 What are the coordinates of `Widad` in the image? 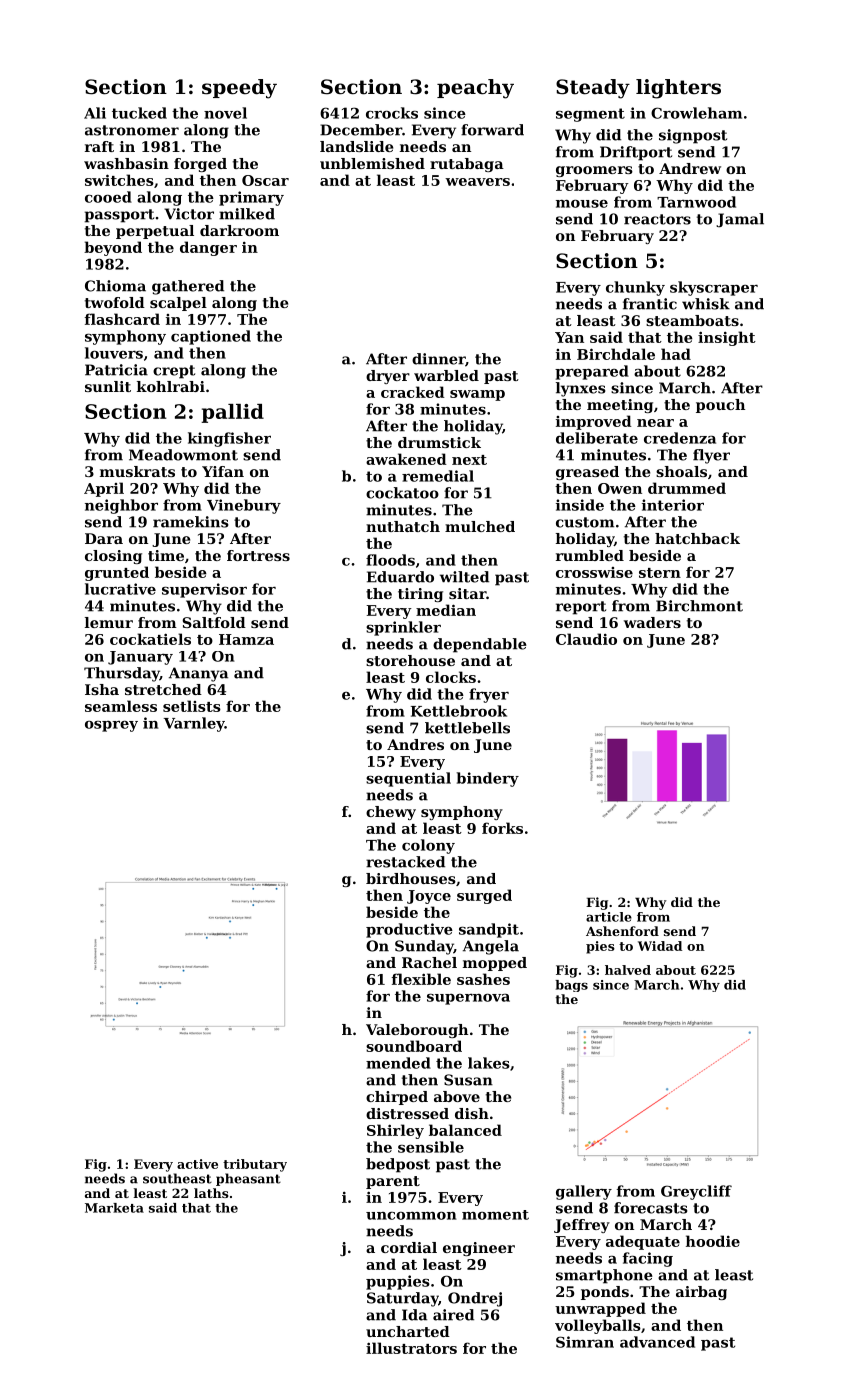 It's located at (660, 946).
